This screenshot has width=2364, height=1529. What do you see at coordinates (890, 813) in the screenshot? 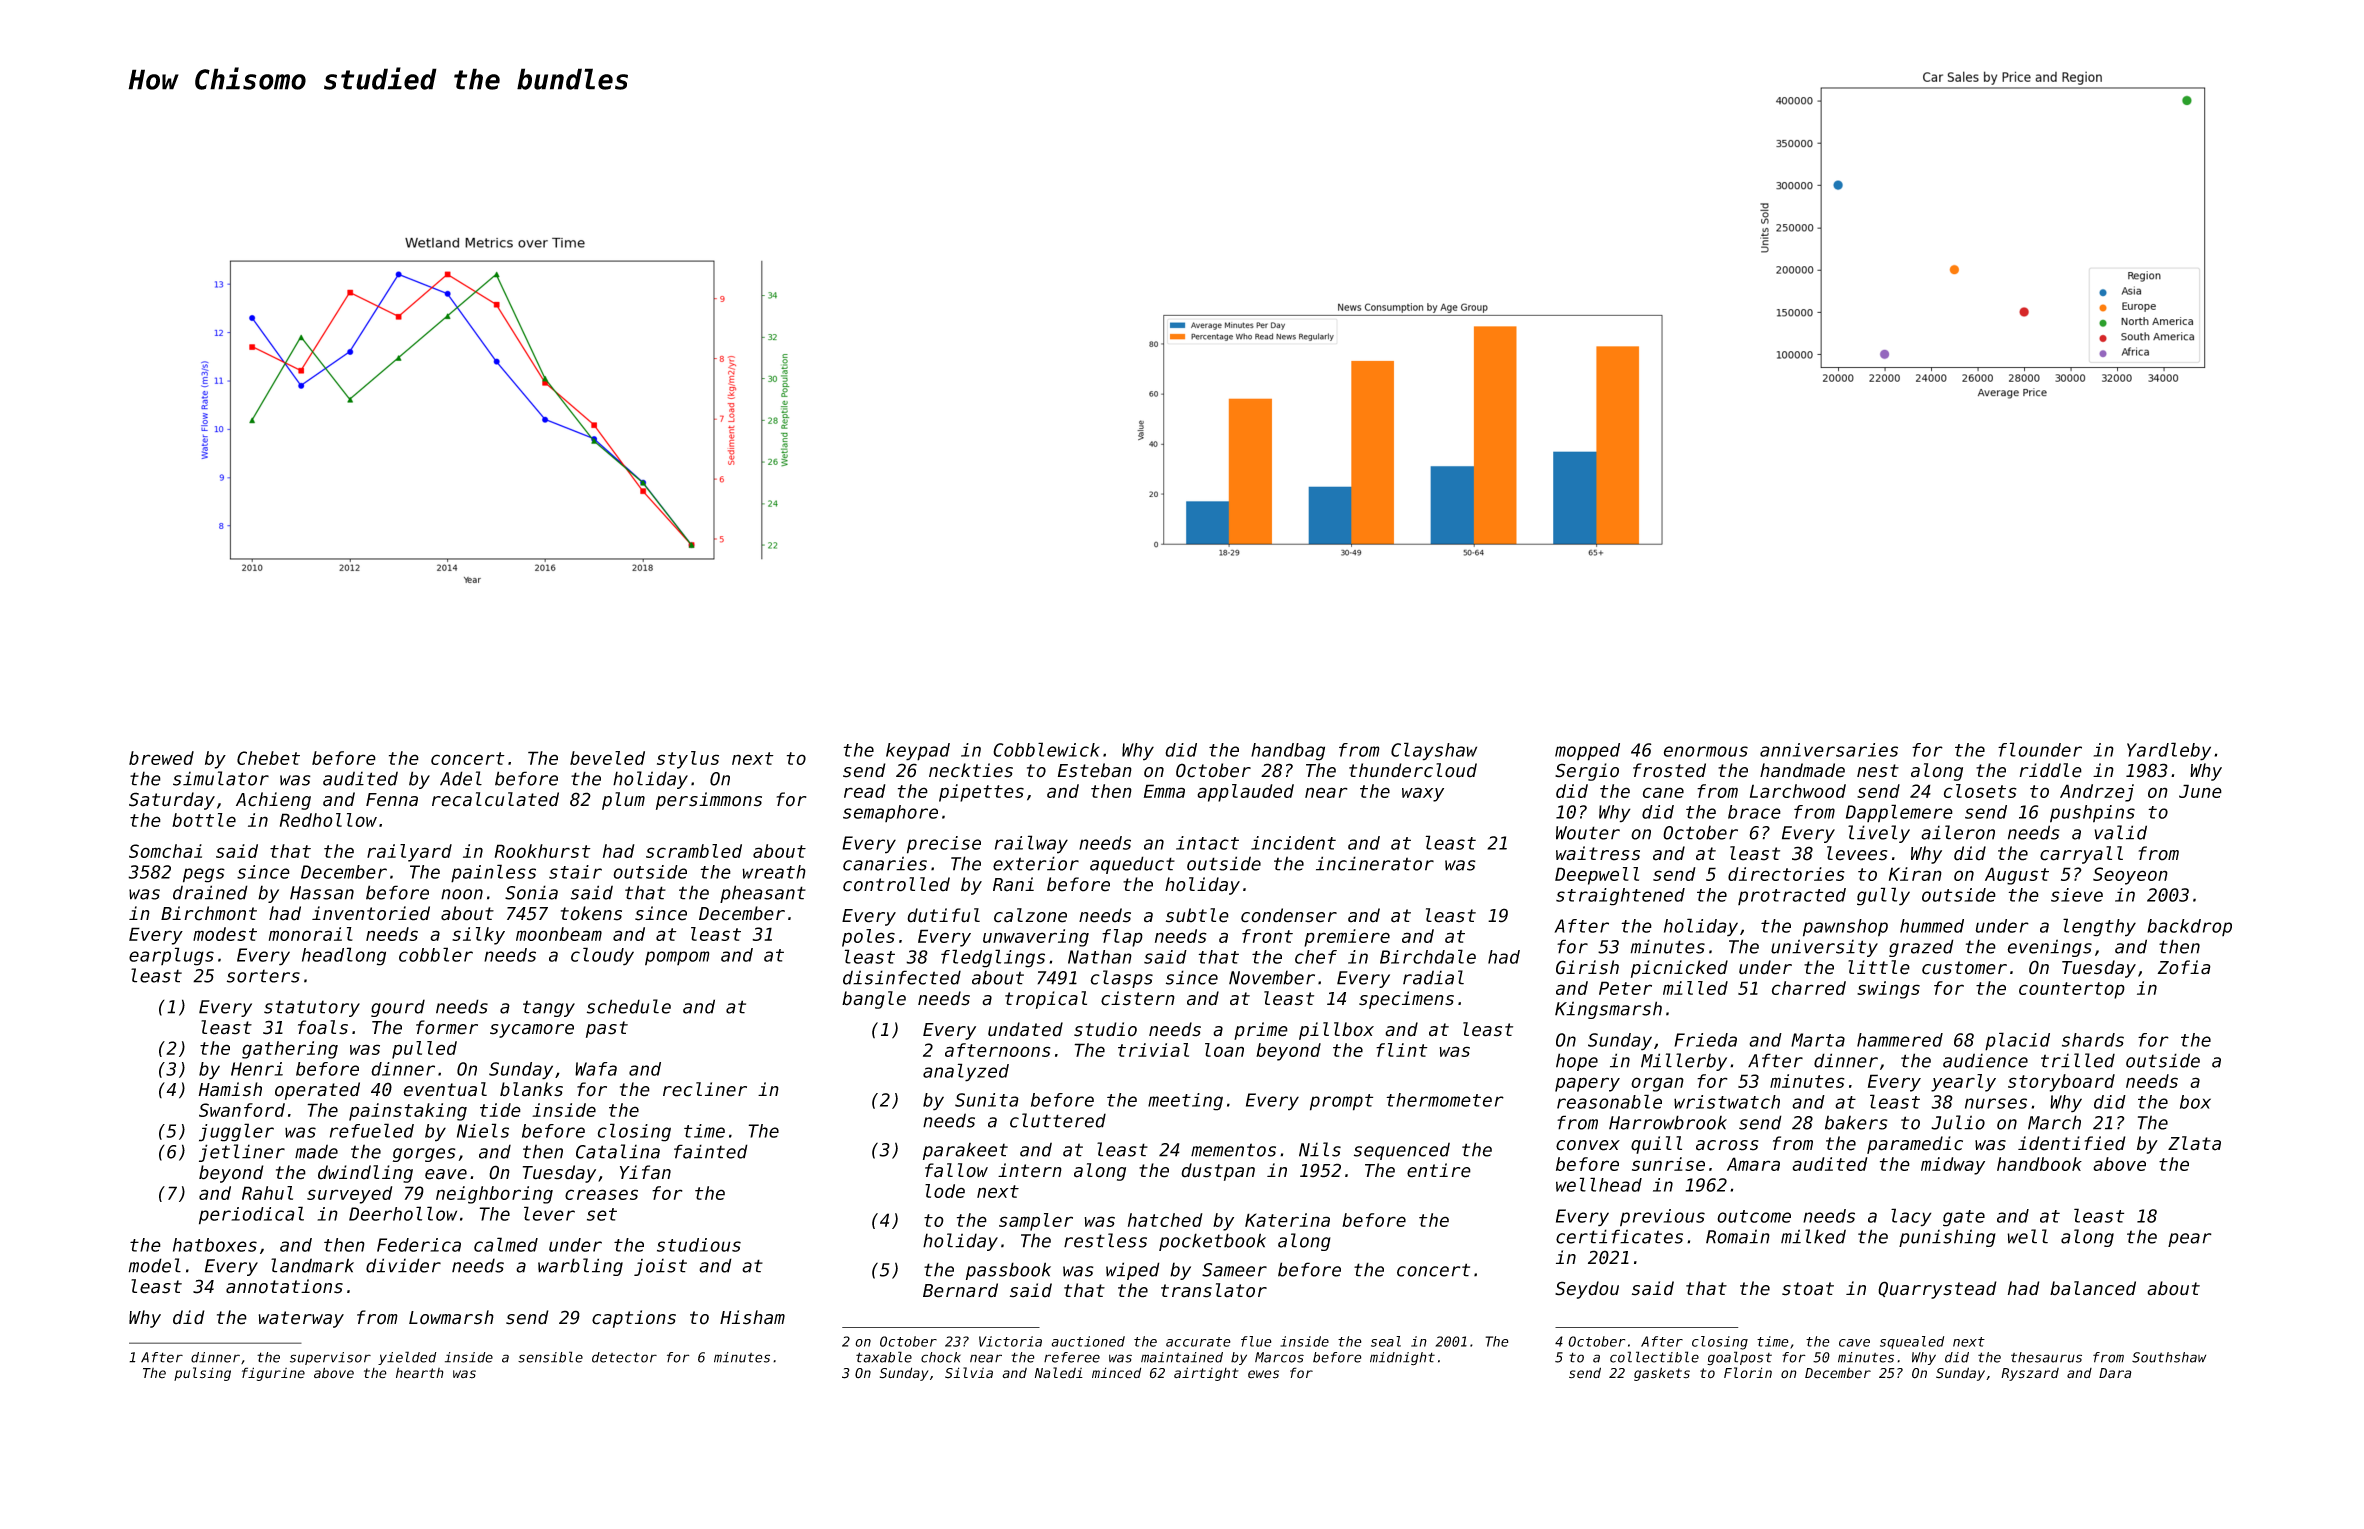
I see `semaphore` at bounding box center [890, 813].
